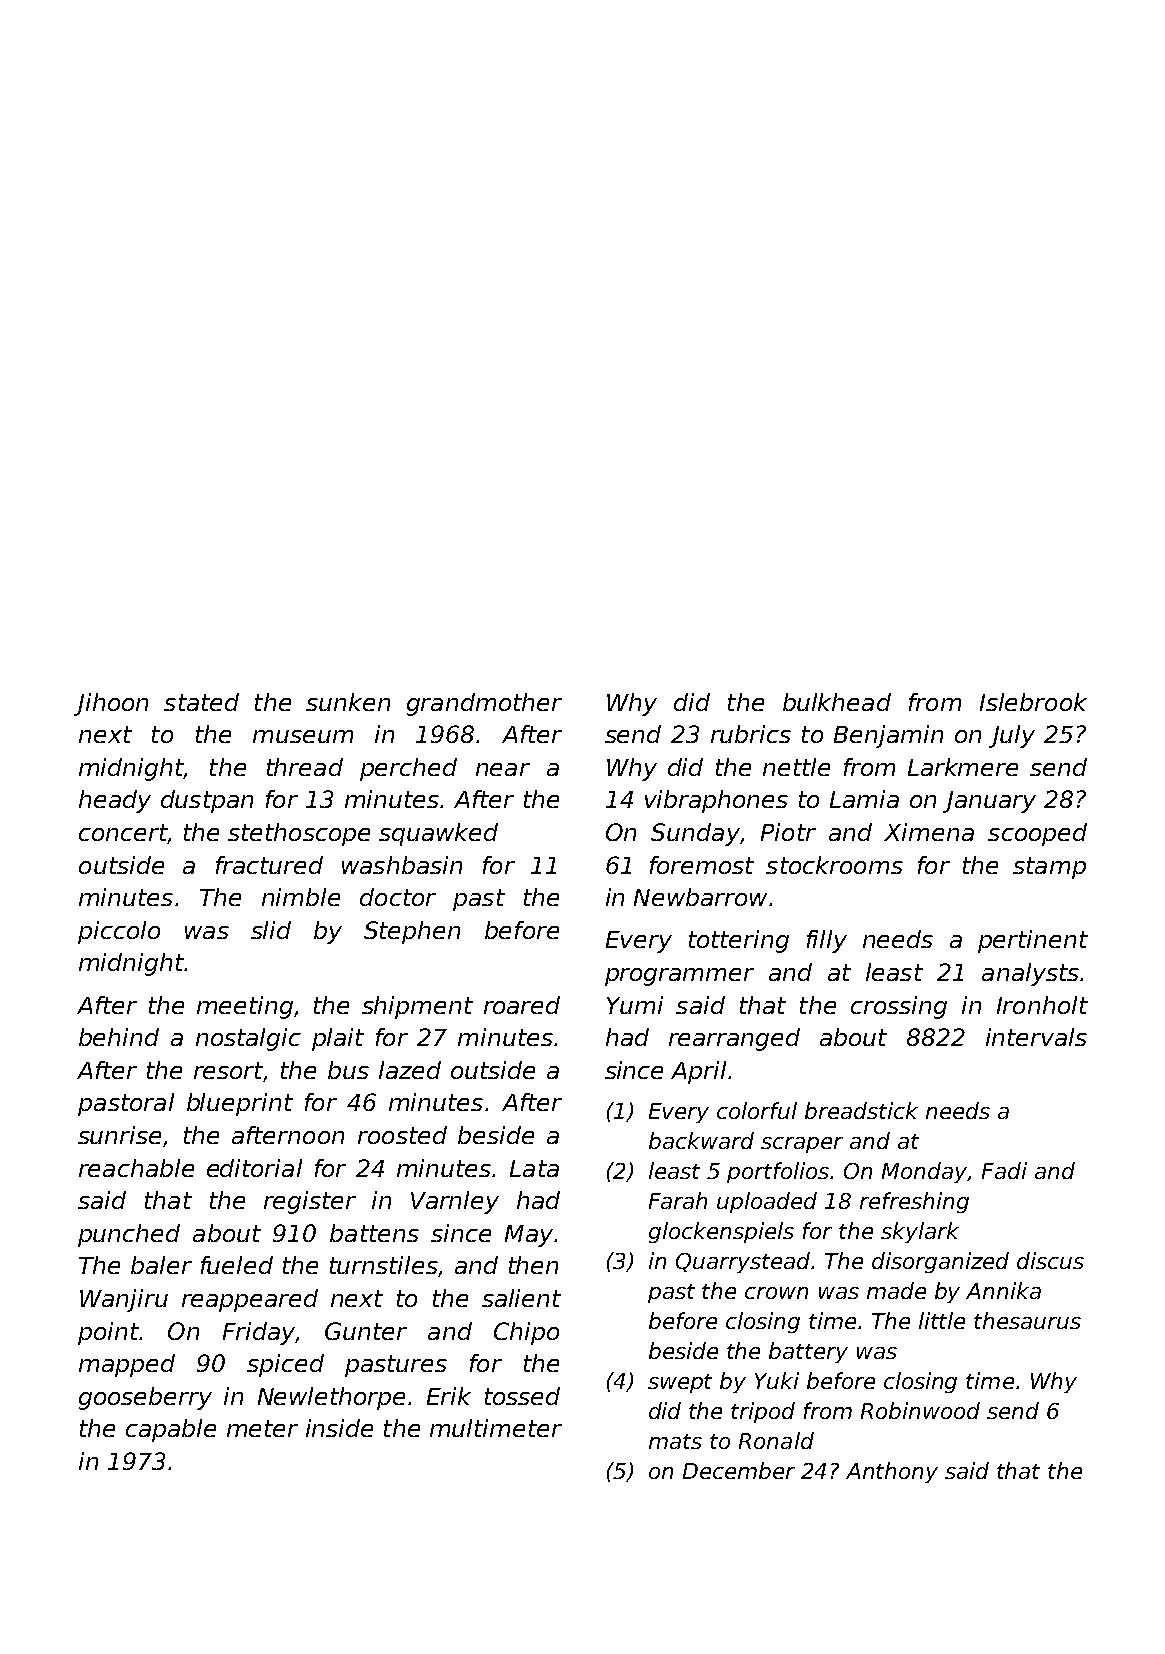 This screenshot has height=1654, width=1165. Describe the element at coordinates (521, 1298) in the screenshot. I see `salient` at that location.
